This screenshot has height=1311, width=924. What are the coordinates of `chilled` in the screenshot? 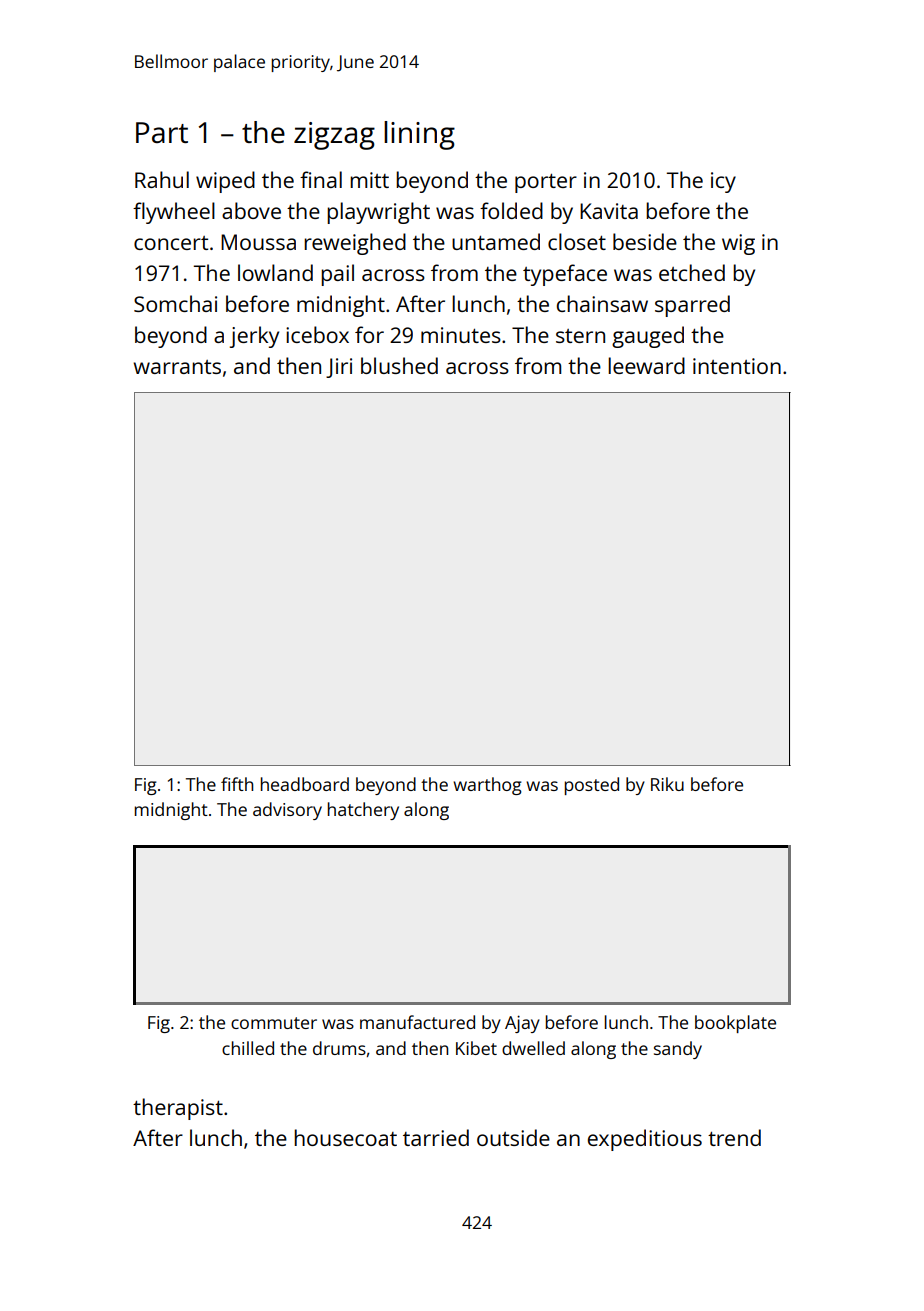 It's located at (248, 1048).
